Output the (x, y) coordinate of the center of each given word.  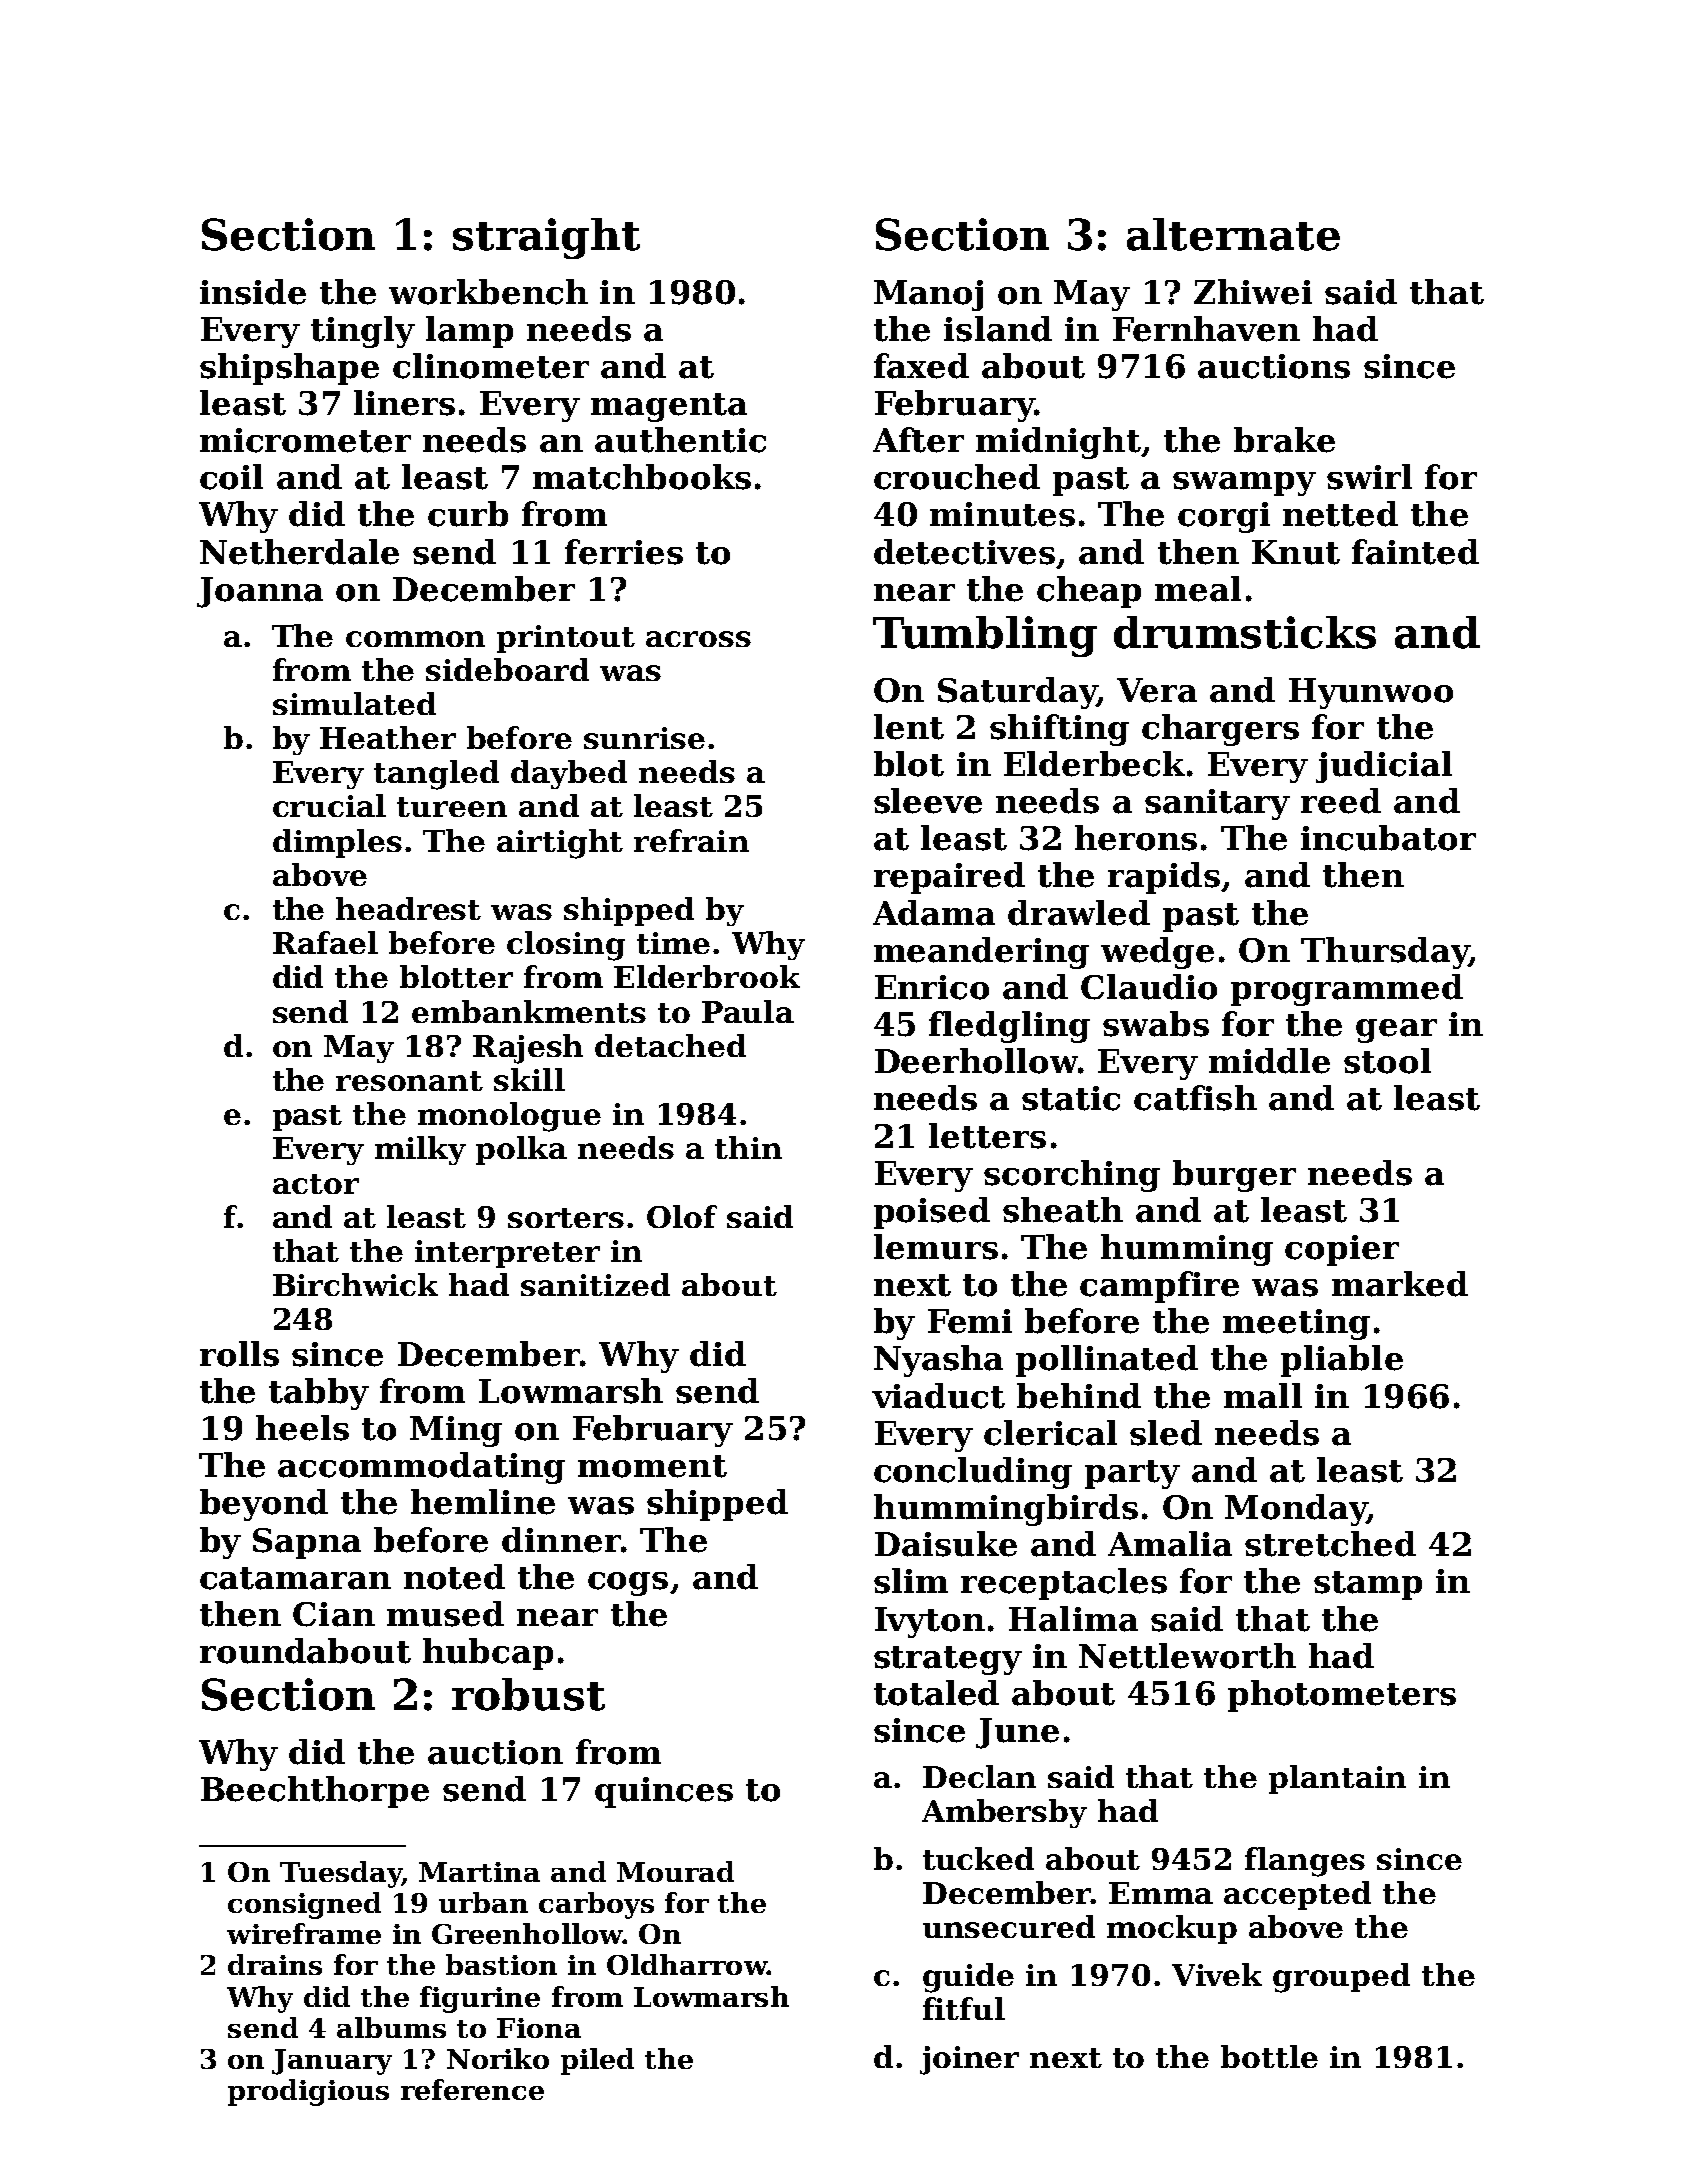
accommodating (421, 1468)
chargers (1220, 730)
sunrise (644, 738)
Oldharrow (687, 1964)
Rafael (325, 942)
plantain (1337, 1779)
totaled (936, 1693)
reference (472, 2089)
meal (1198, 589)
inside (253, 292)
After (918, 440)
